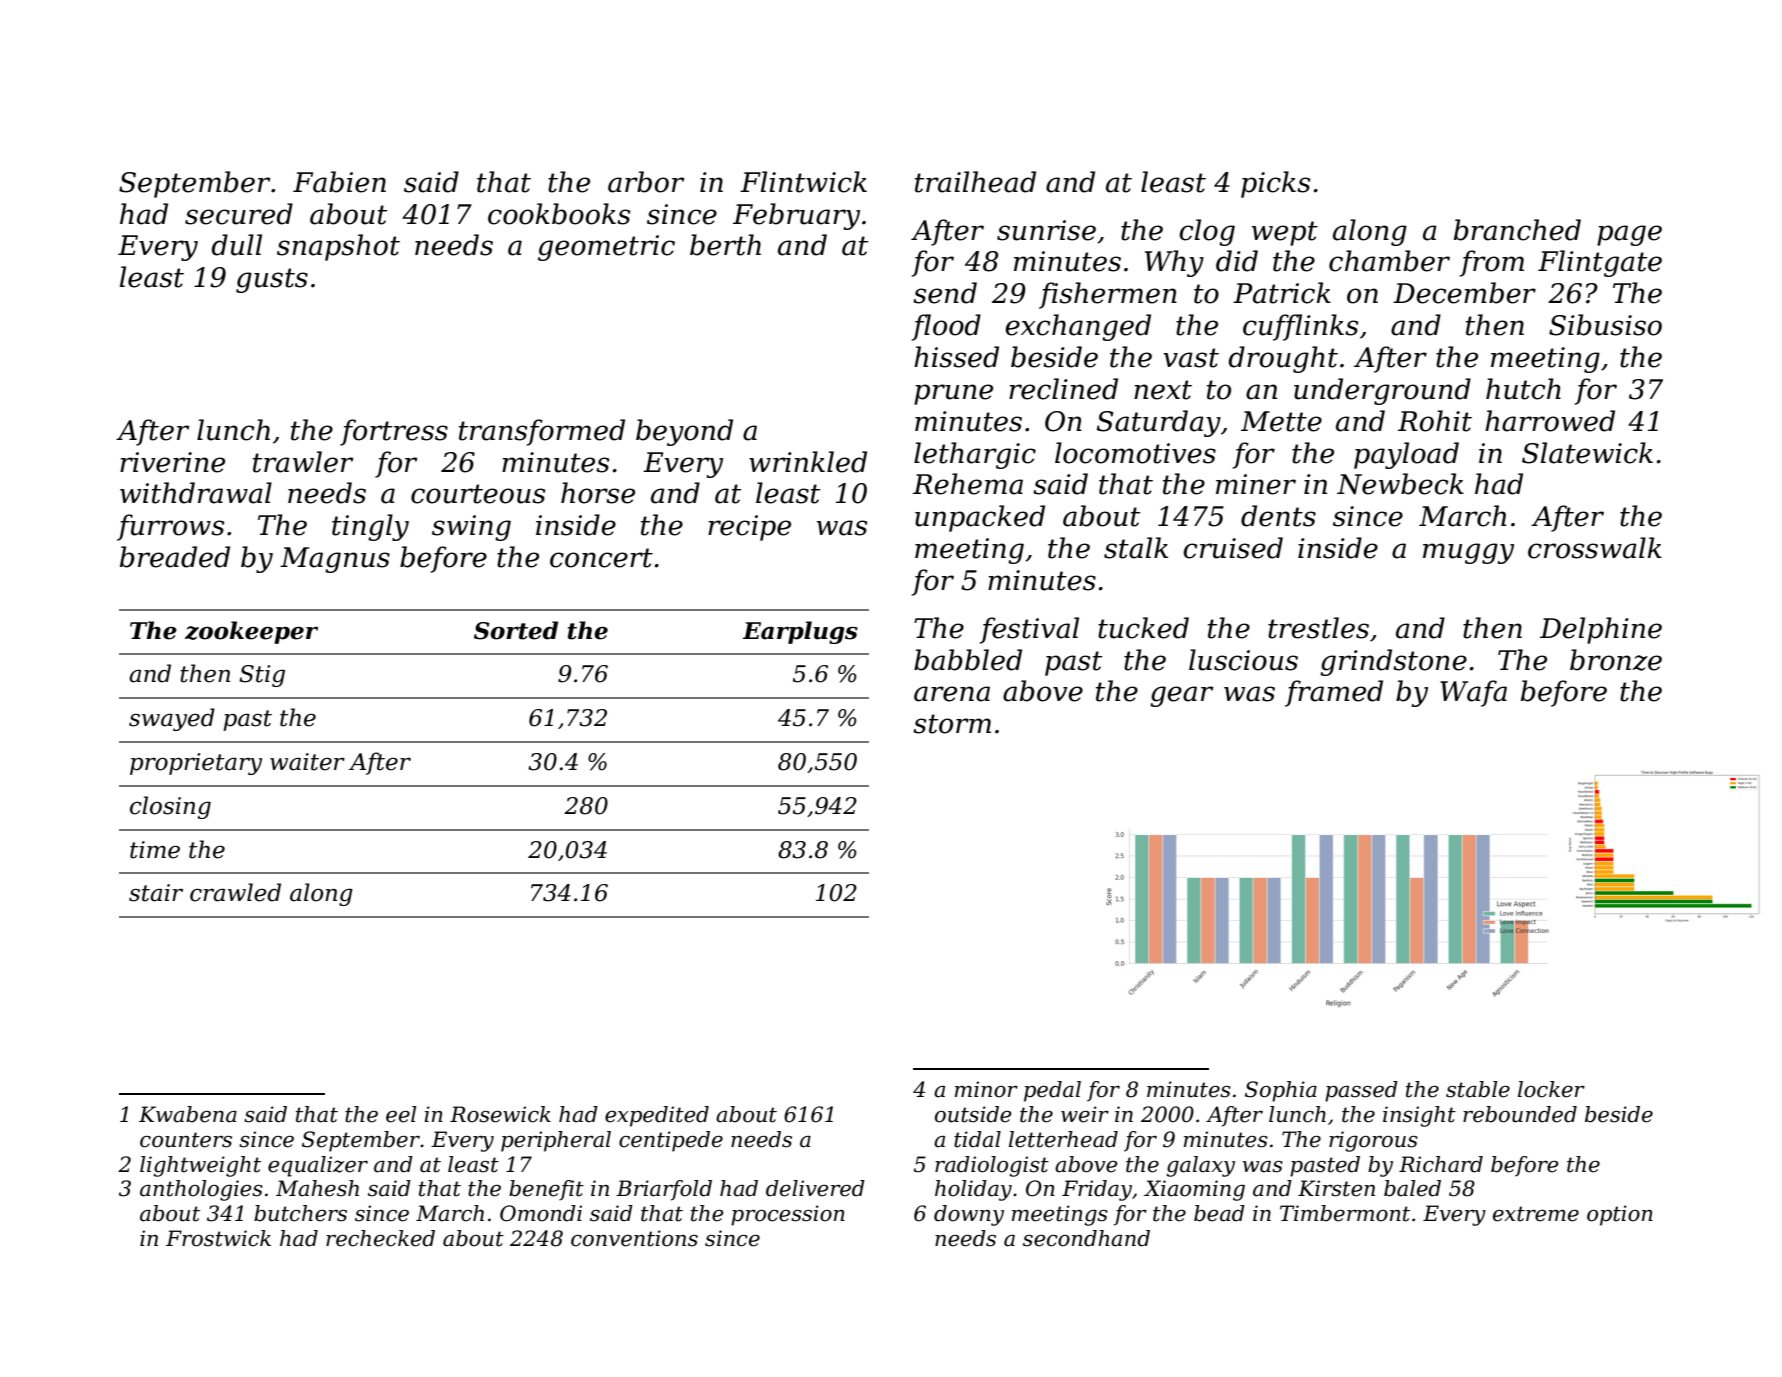  Describe the element at coordinates (980, 518) in the image. I see `unpacked` at that location.
